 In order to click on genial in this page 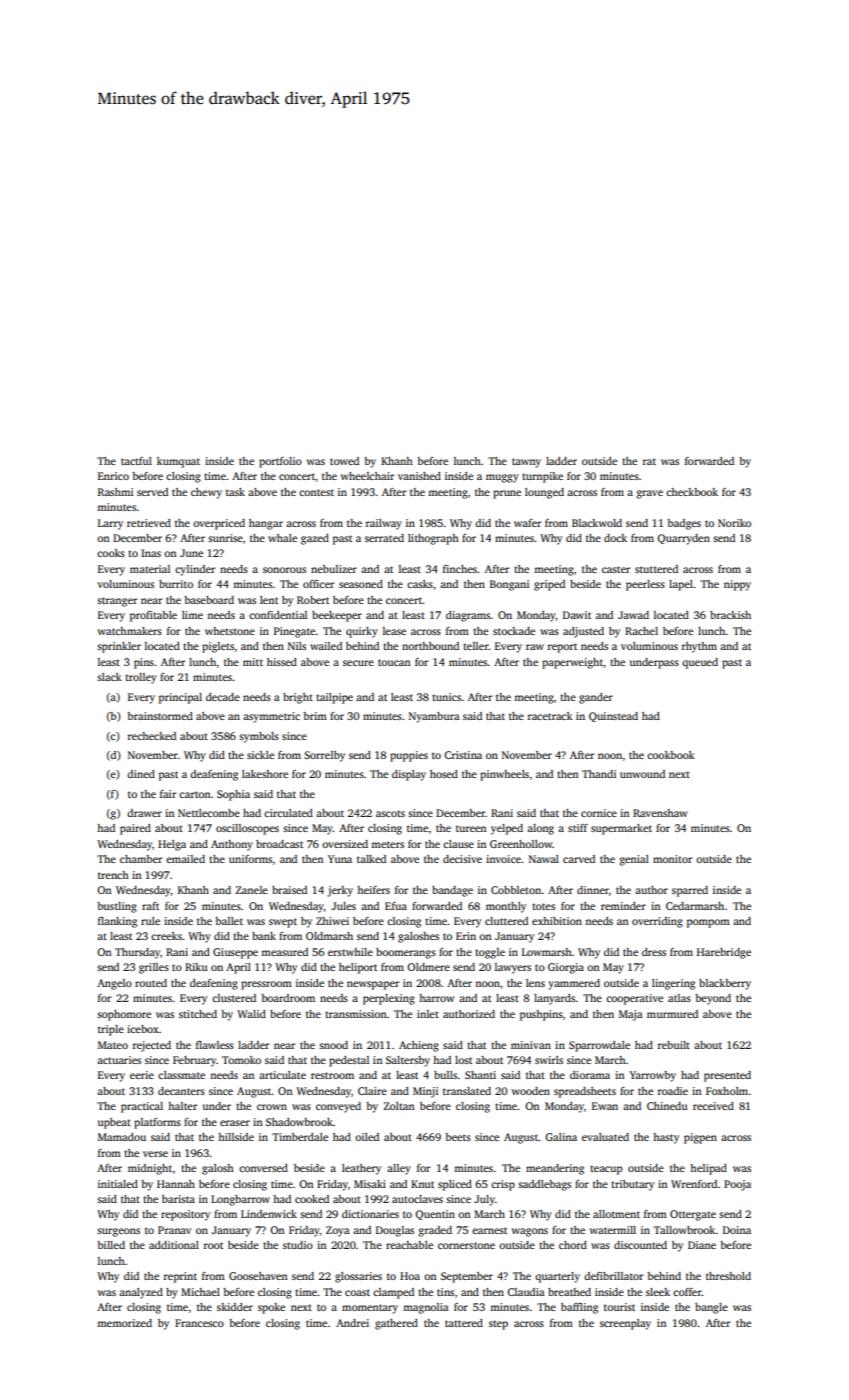, I will do `click(634, 860)`.
